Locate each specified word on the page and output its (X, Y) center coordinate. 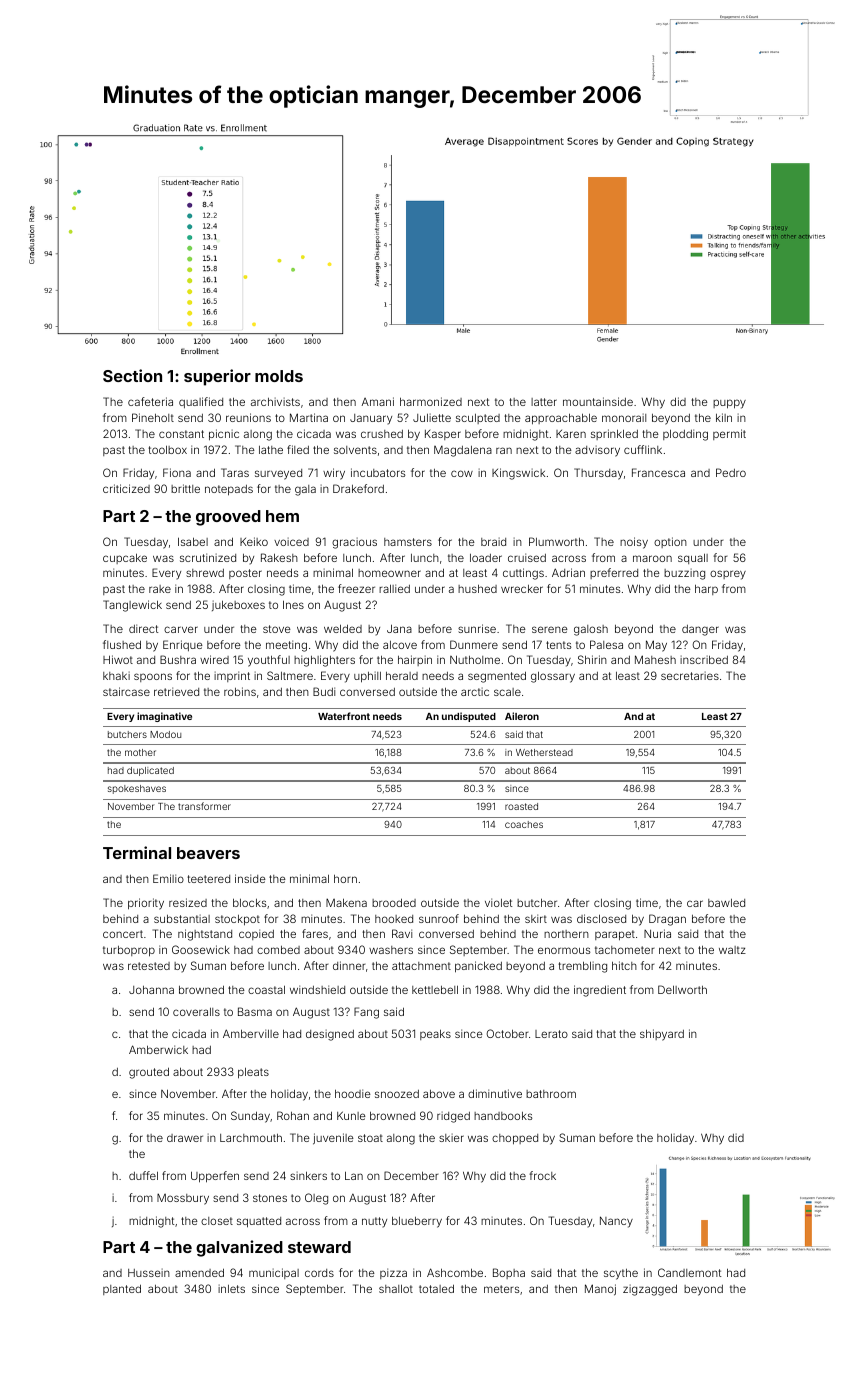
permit (729, 434)
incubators (378, 472)
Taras (235, 472)
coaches (524, 824)
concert (123, 934)
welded (343, 628)
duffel (143, 1175)
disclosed (601, 918)
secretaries (690, 676)
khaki (116, 676)
